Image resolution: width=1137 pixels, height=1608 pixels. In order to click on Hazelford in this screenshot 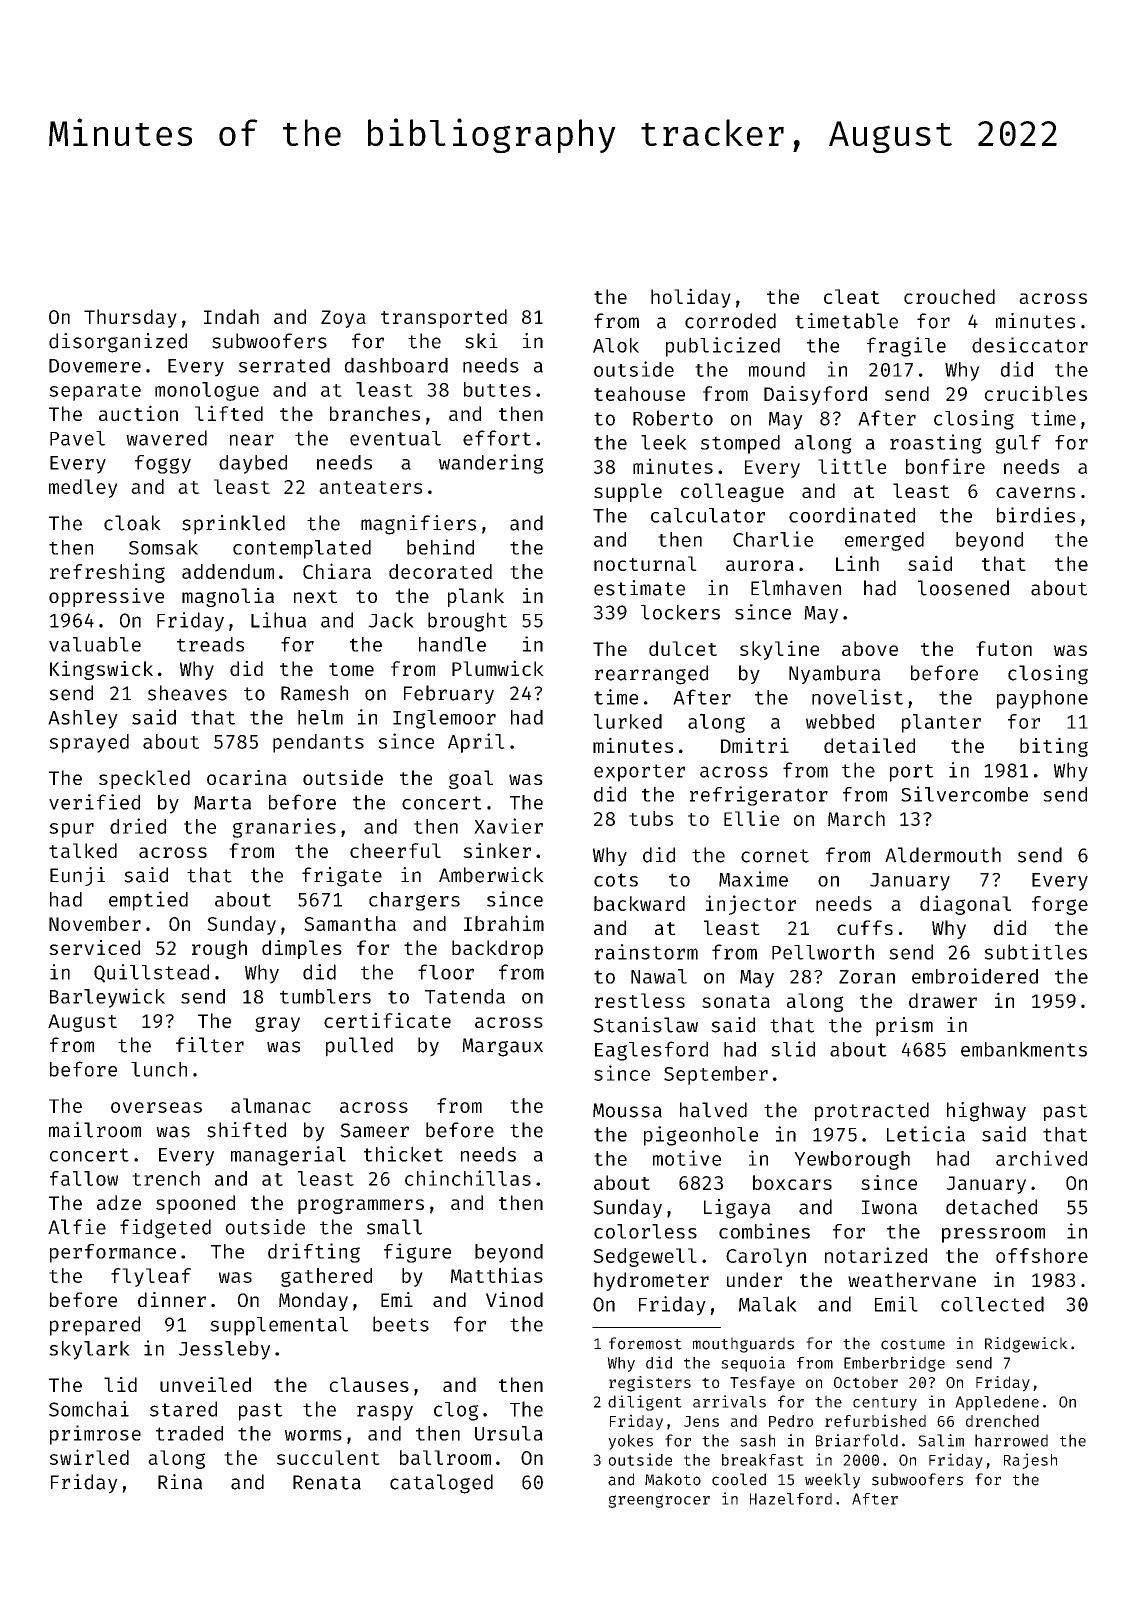, I will do `click(791, 1499)`.
